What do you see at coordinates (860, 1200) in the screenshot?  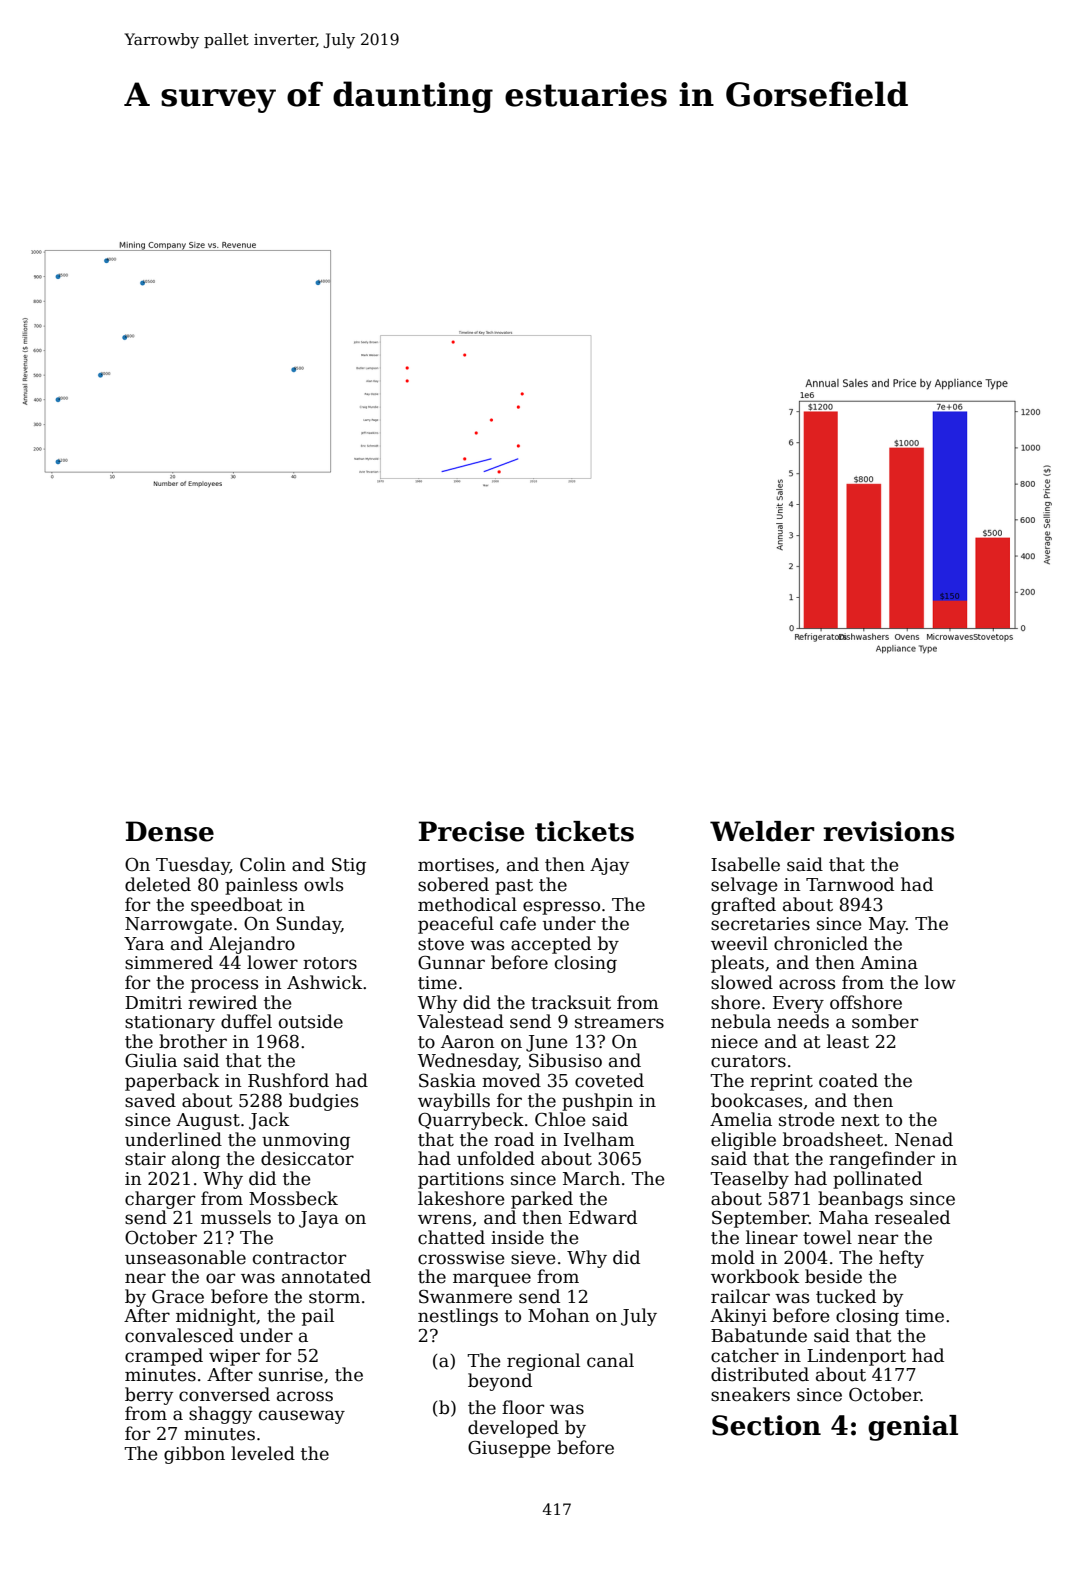 I see `beanbags` at bounding box center [860, 1200].
